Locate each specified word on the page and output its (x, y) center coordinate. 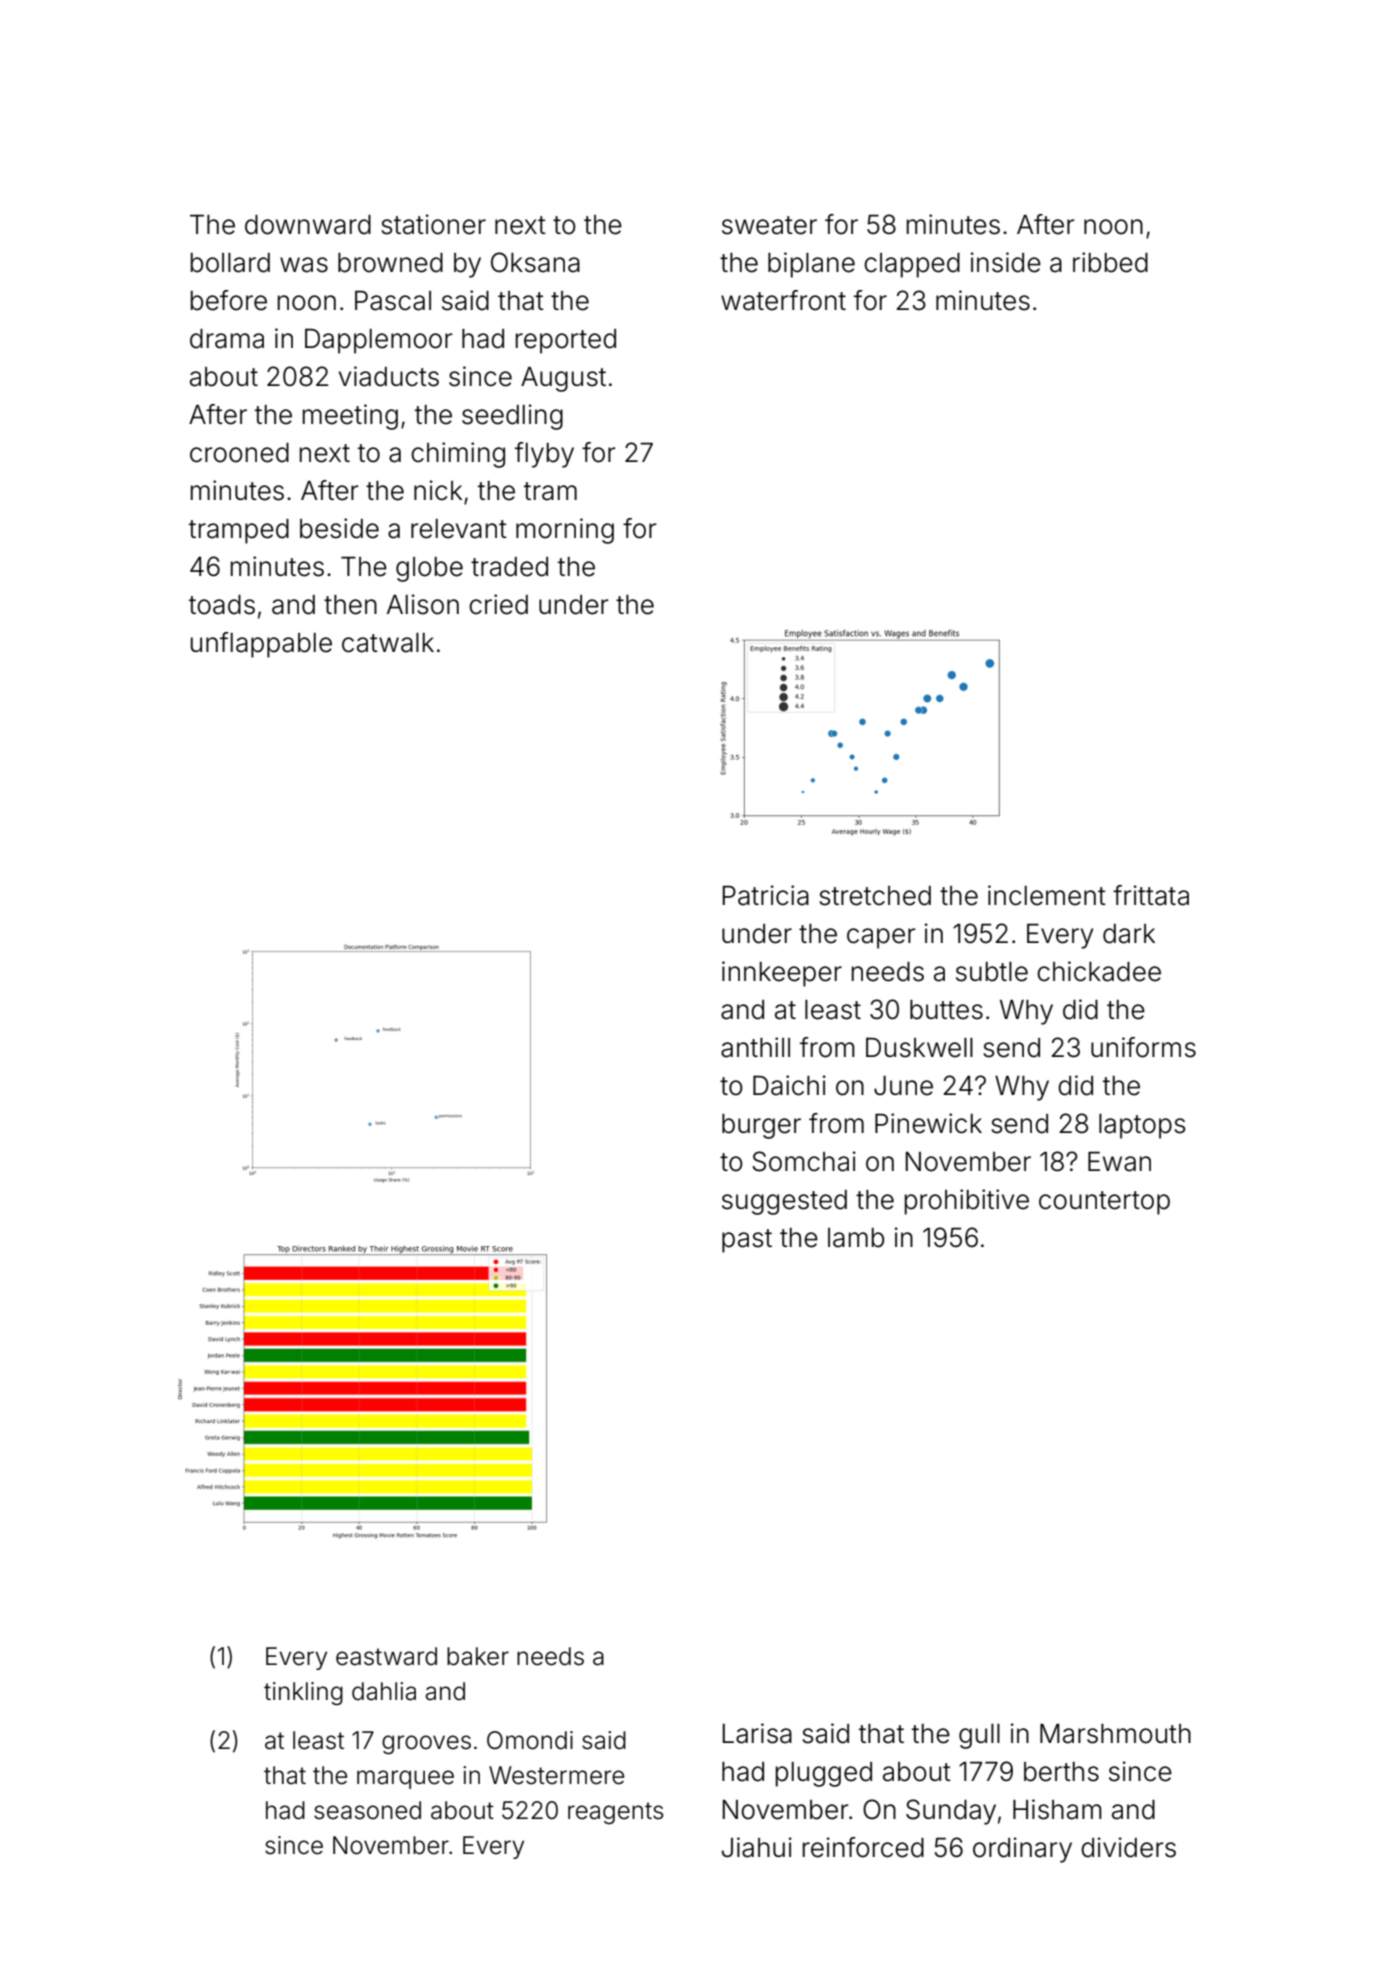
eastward (386, 1656)
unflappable (261, 645)
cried (498, 604)
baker (478, 1656)
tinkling (303, 1693)
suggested (784, 1202)
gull (979, 1736)
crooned (239, 453)
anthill (755, 1047)
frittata (1151, 895)
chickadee (1099, 971)
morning (565, 531)
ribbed (1110, 262)
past (747, 1241)
